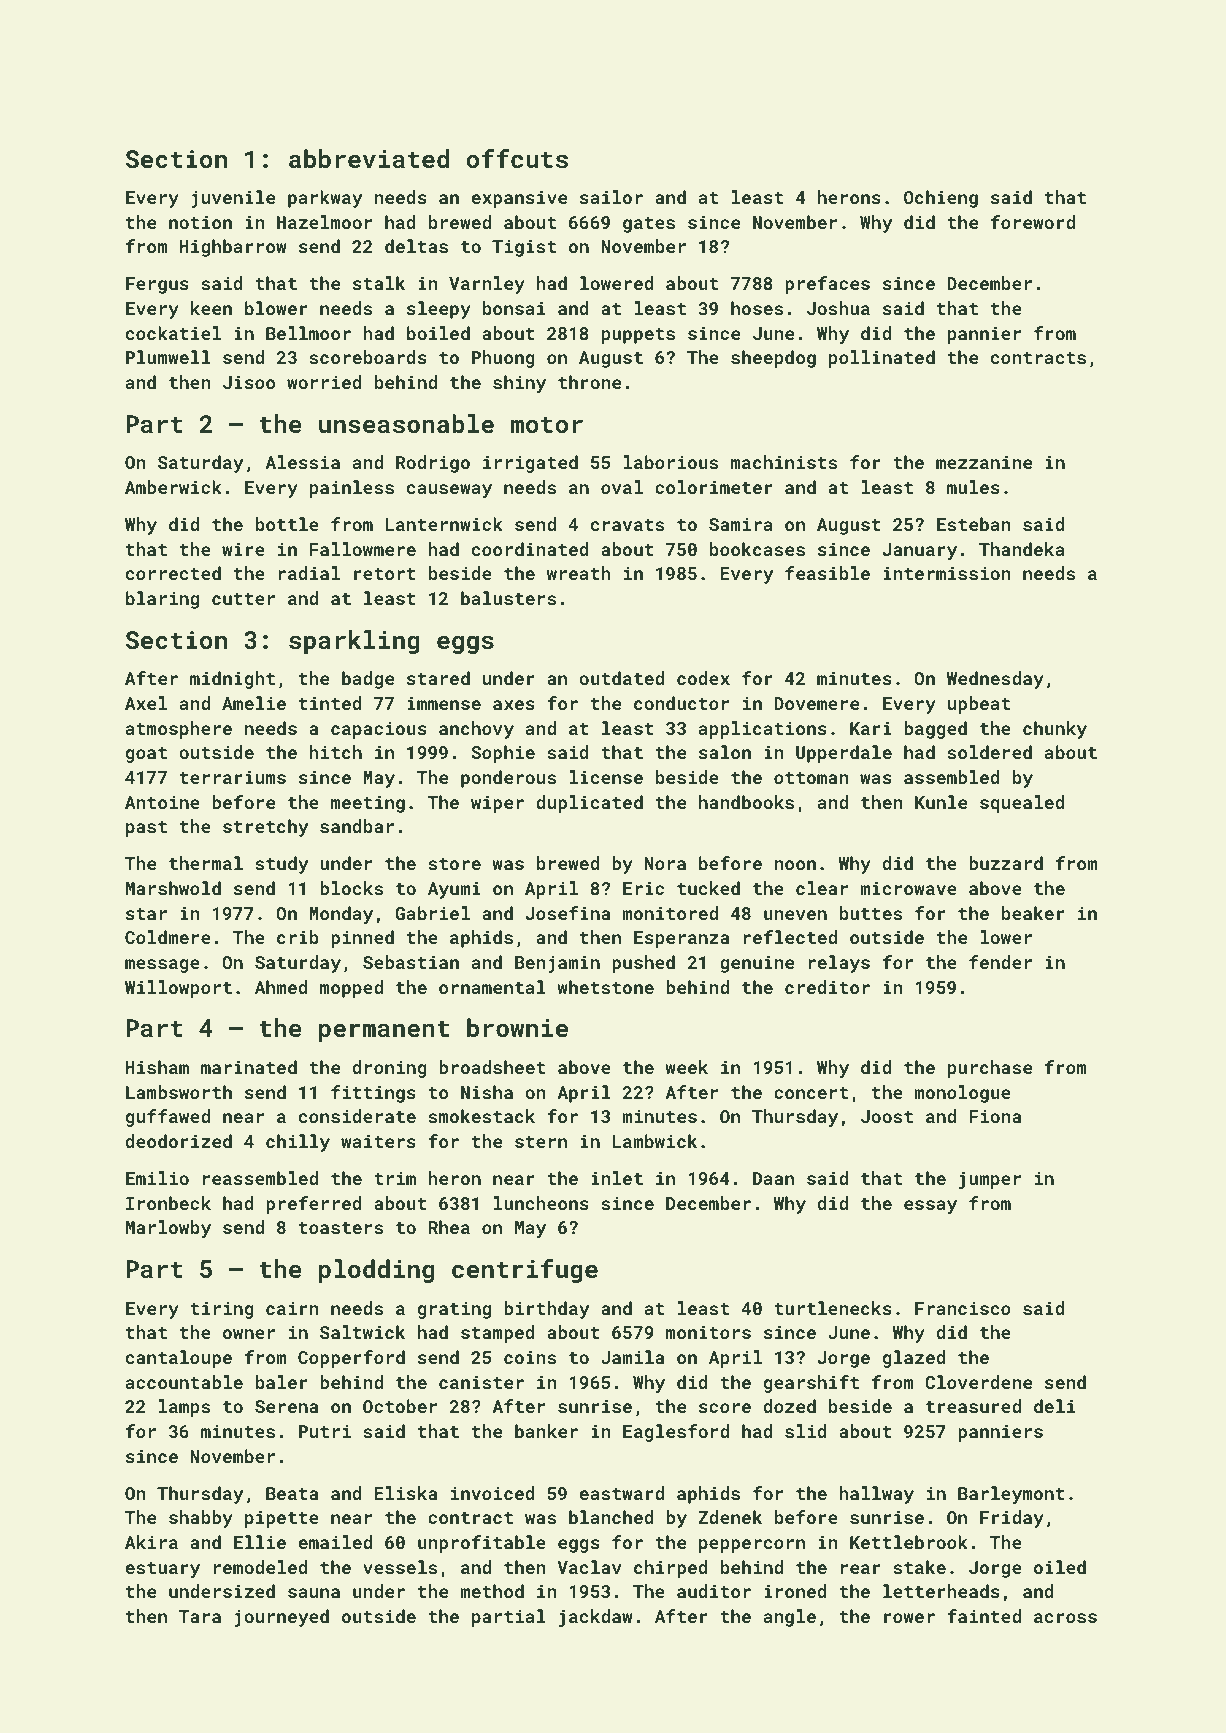 The image size is (1226, 1733). I want to click on journeyed, so click(282, 1618).
